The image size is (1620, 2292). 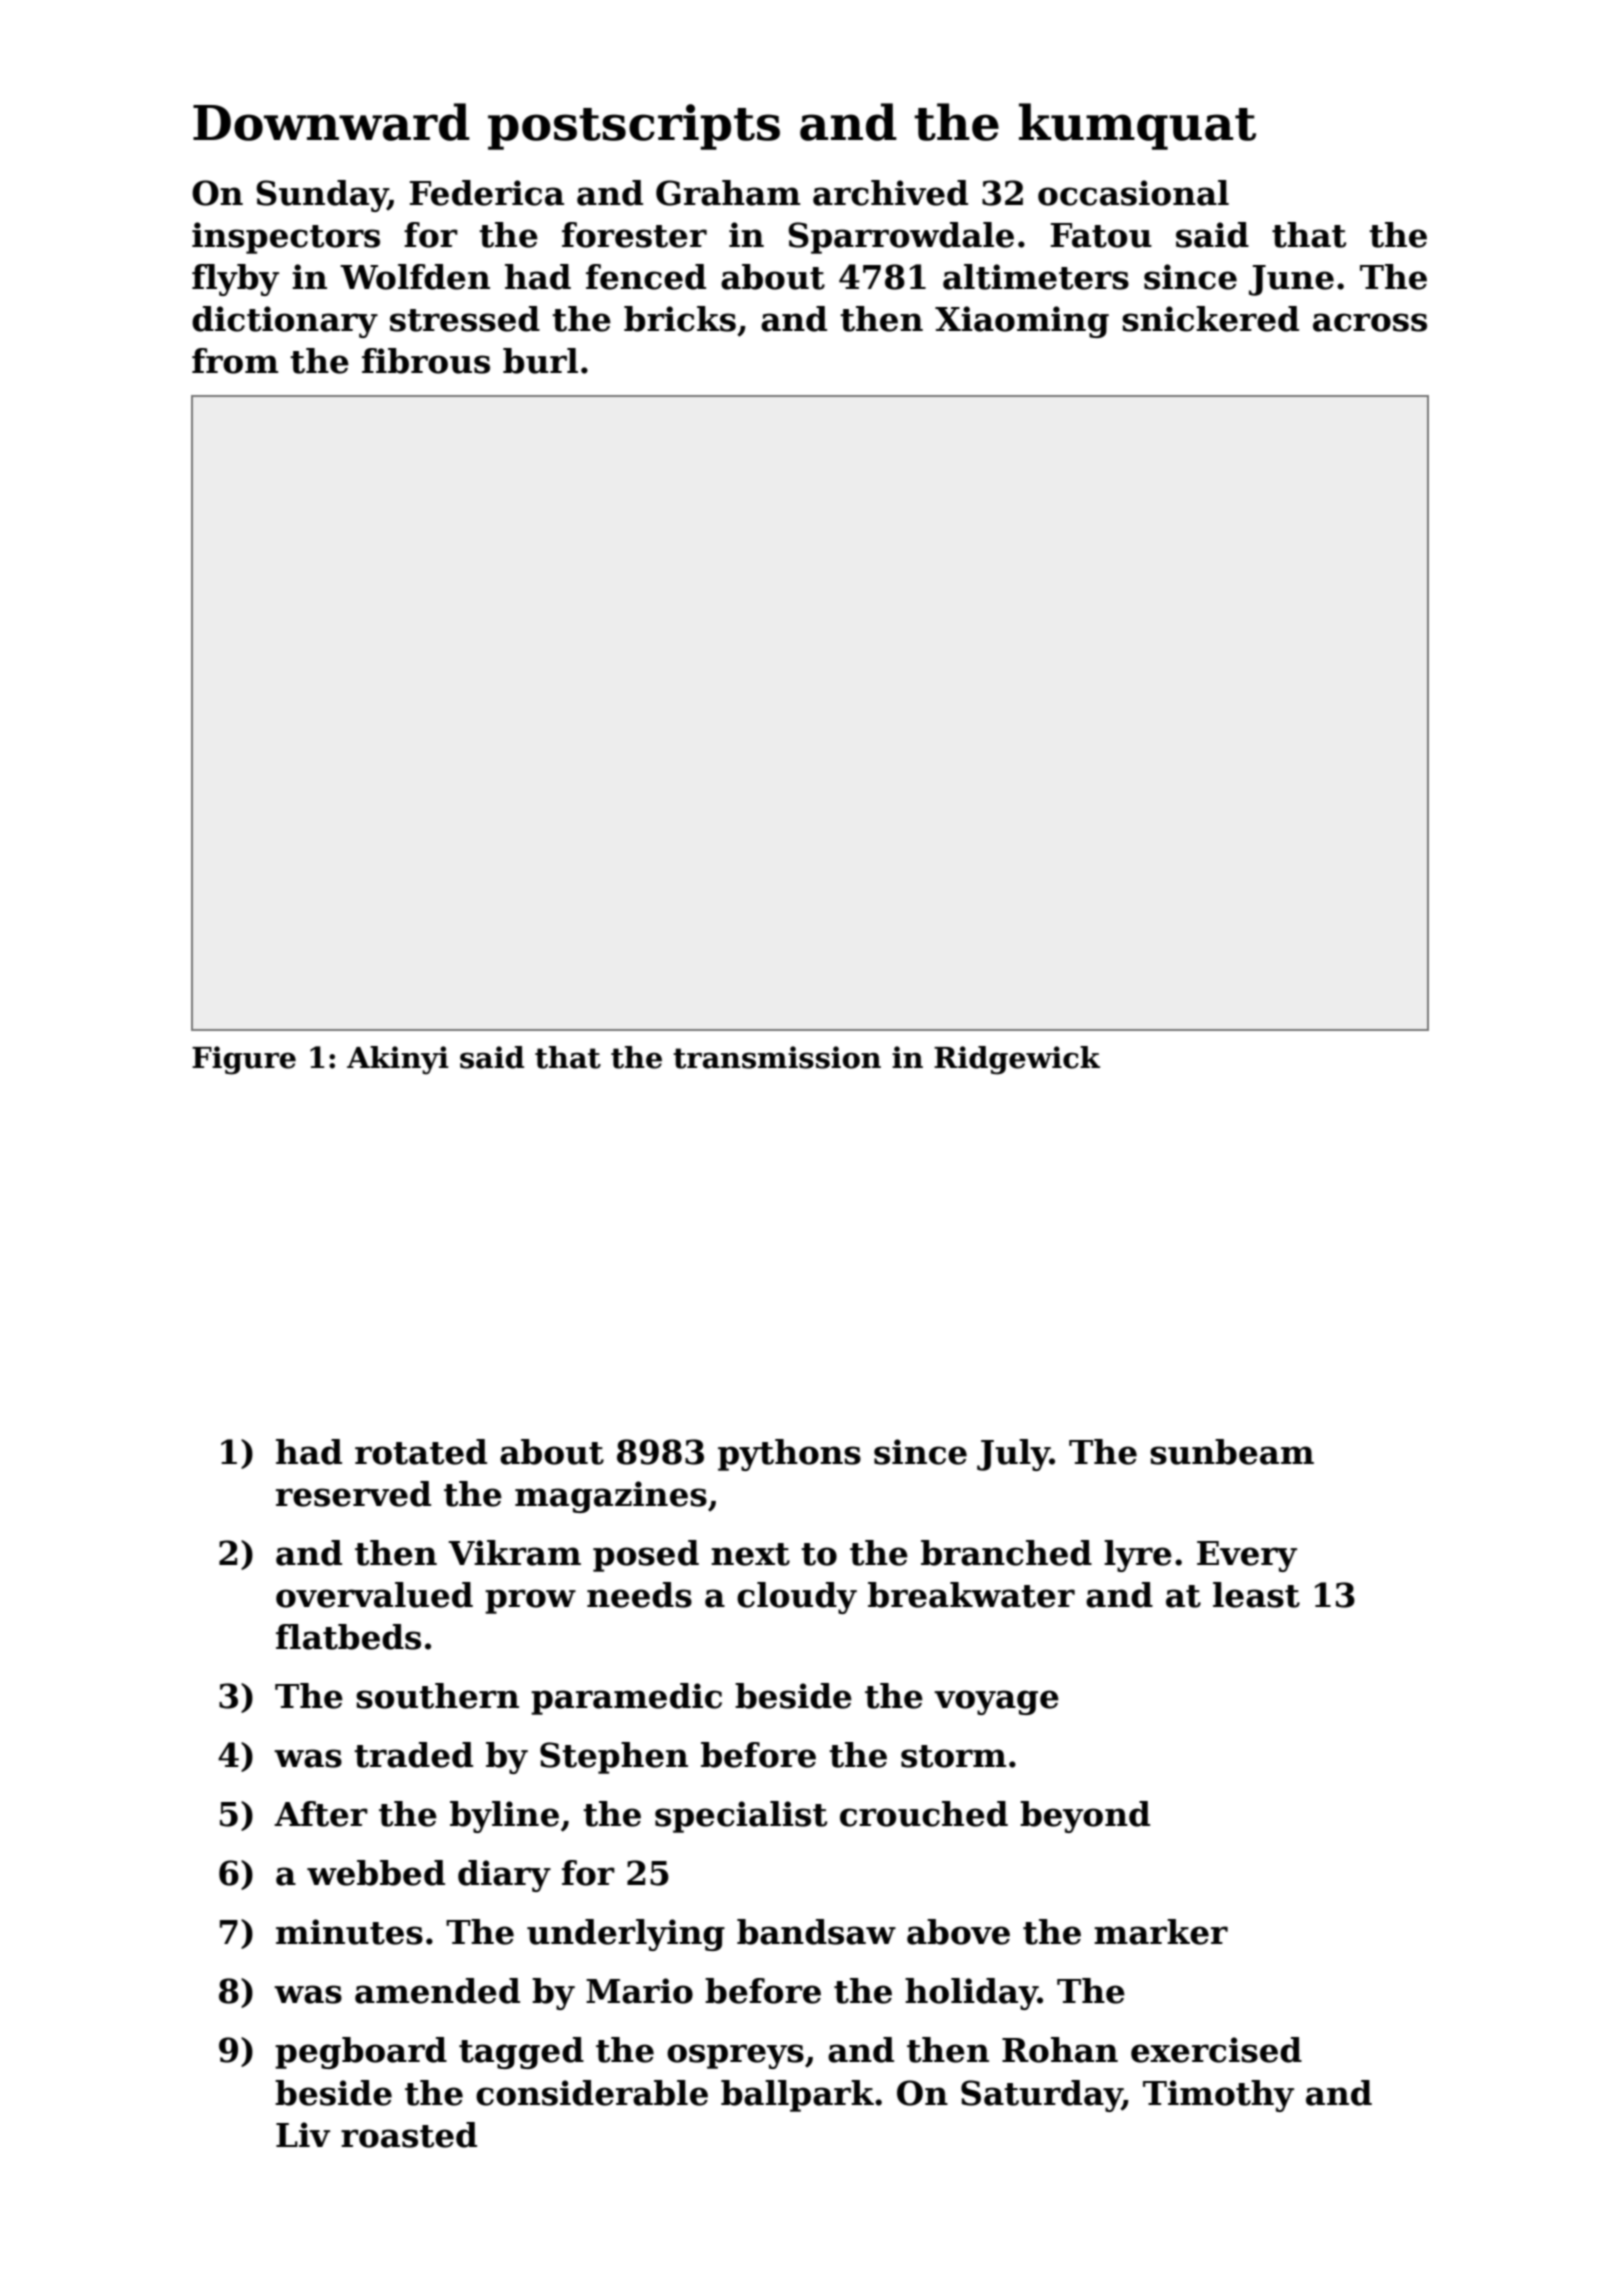 What do you see at coordinates (1013, 1455) in the image?
I see `July` at bounding box center [1013, 1455].
